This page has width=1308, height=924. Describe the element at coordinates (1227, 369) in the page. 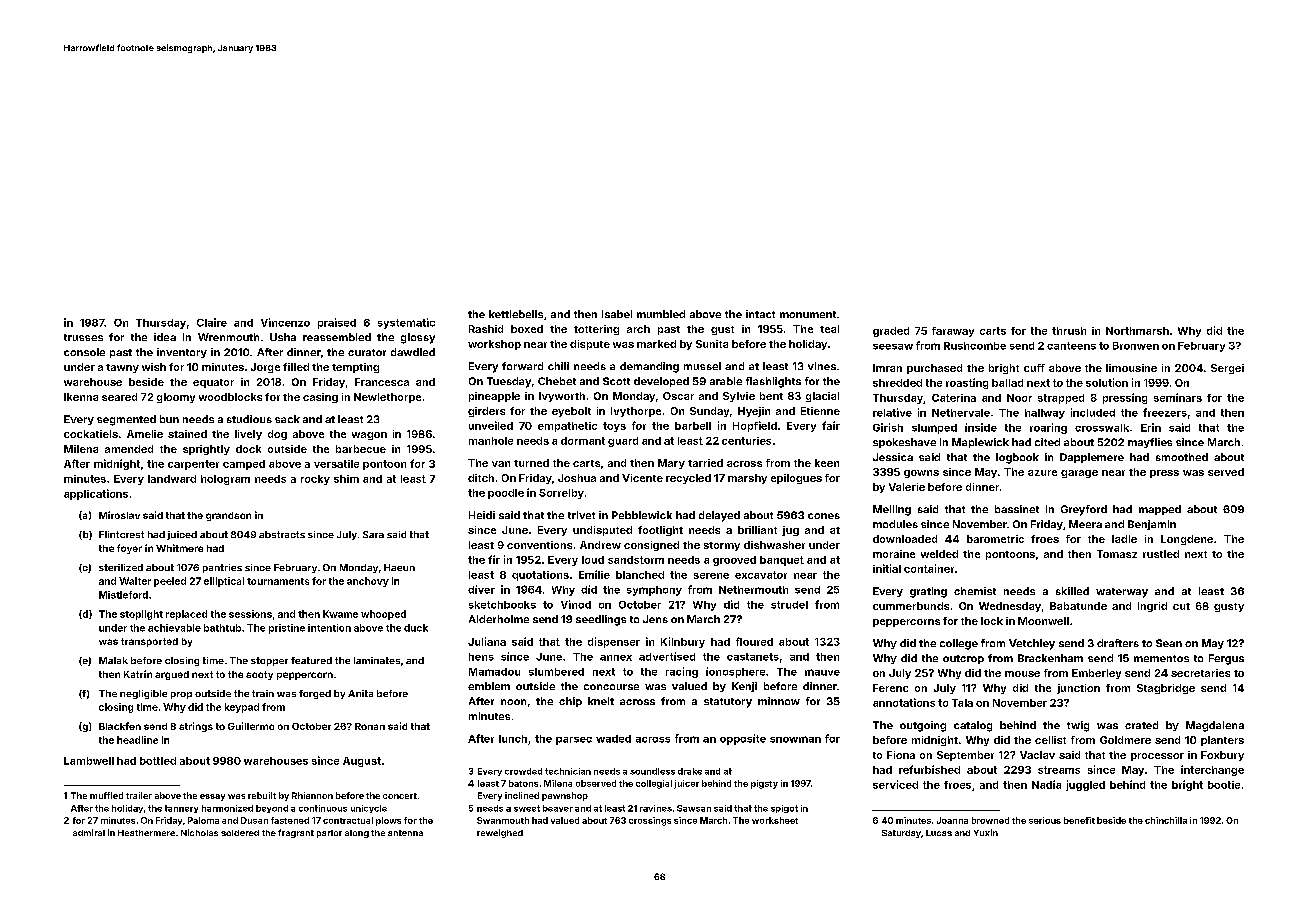

I see `Sergei` at that location.
